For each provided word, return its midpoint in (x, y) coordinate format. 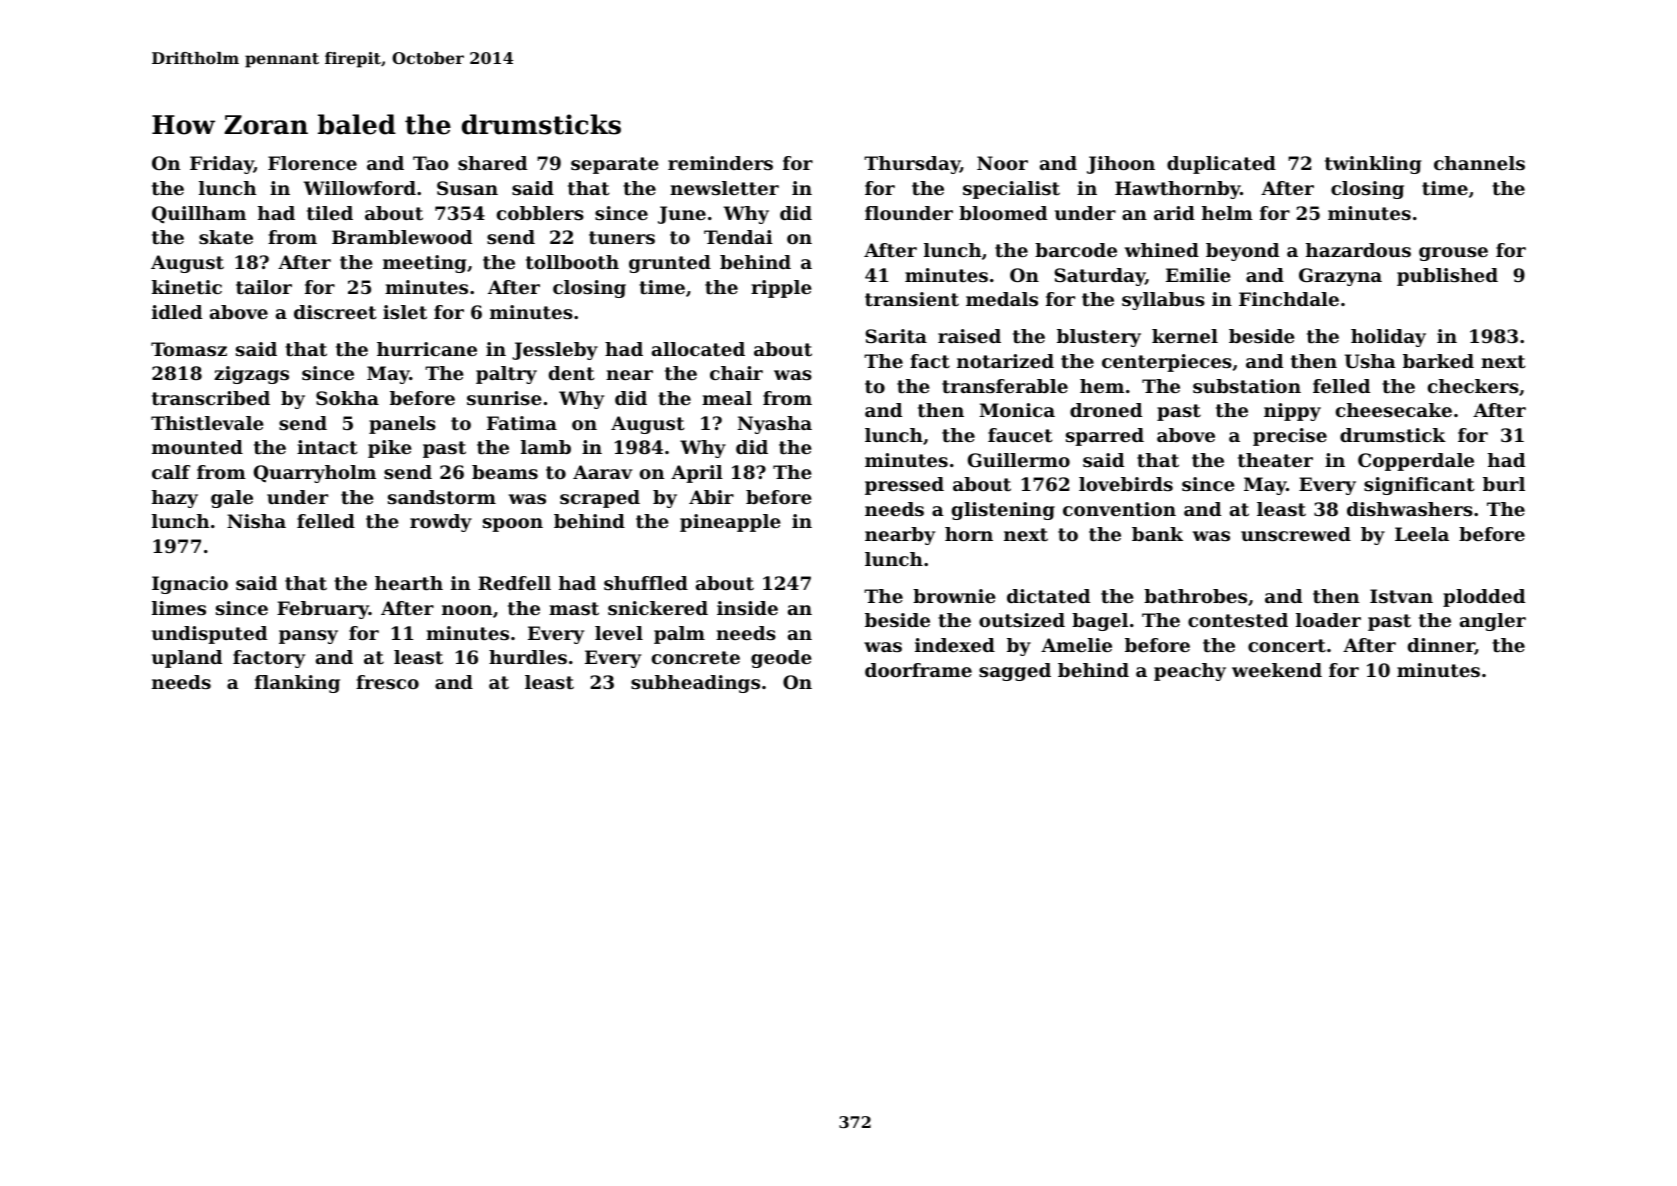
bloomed (1003, 213)
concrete (696, 657)
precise (1290, 437)
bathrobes (1195, 596)
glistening (1003, 511)
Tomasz (189, 349)
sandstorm (442, 497)
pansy (308, 637)
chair (736, 373)
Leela (1422, 534)
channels (1479, 163)
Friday (222, 165)
